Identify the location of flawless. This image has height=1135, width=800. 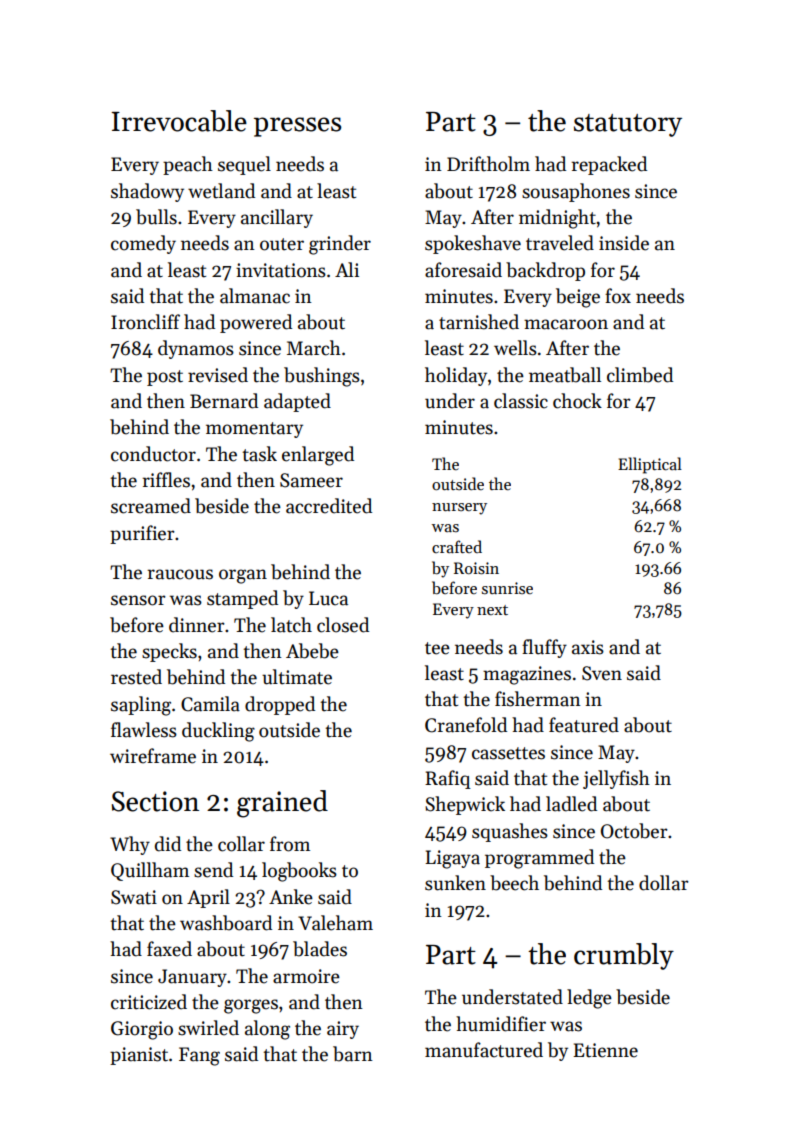
(144, 730).
